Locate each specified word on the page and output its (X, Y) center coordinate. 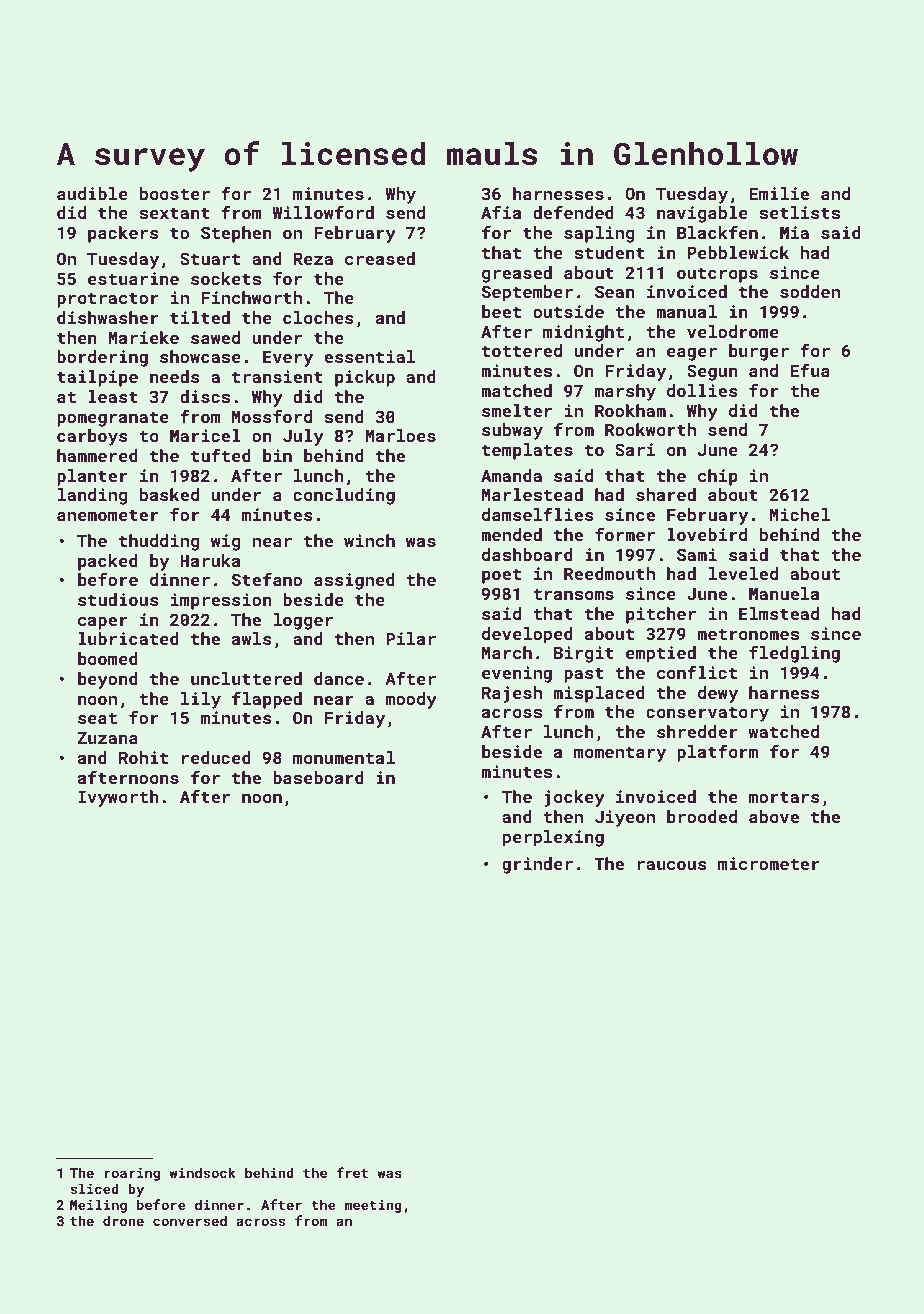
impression (221, 601)
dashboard (527, 554)
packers (123, 234)
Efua (810, 370)
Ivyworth (118, 798)
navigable (702, 214)
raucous (672, 865)
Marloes (400, 435)
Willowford (323, 212)
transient (277, 376)
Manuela (784, 593)
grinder (537, 865)
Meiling (98, 1206)
